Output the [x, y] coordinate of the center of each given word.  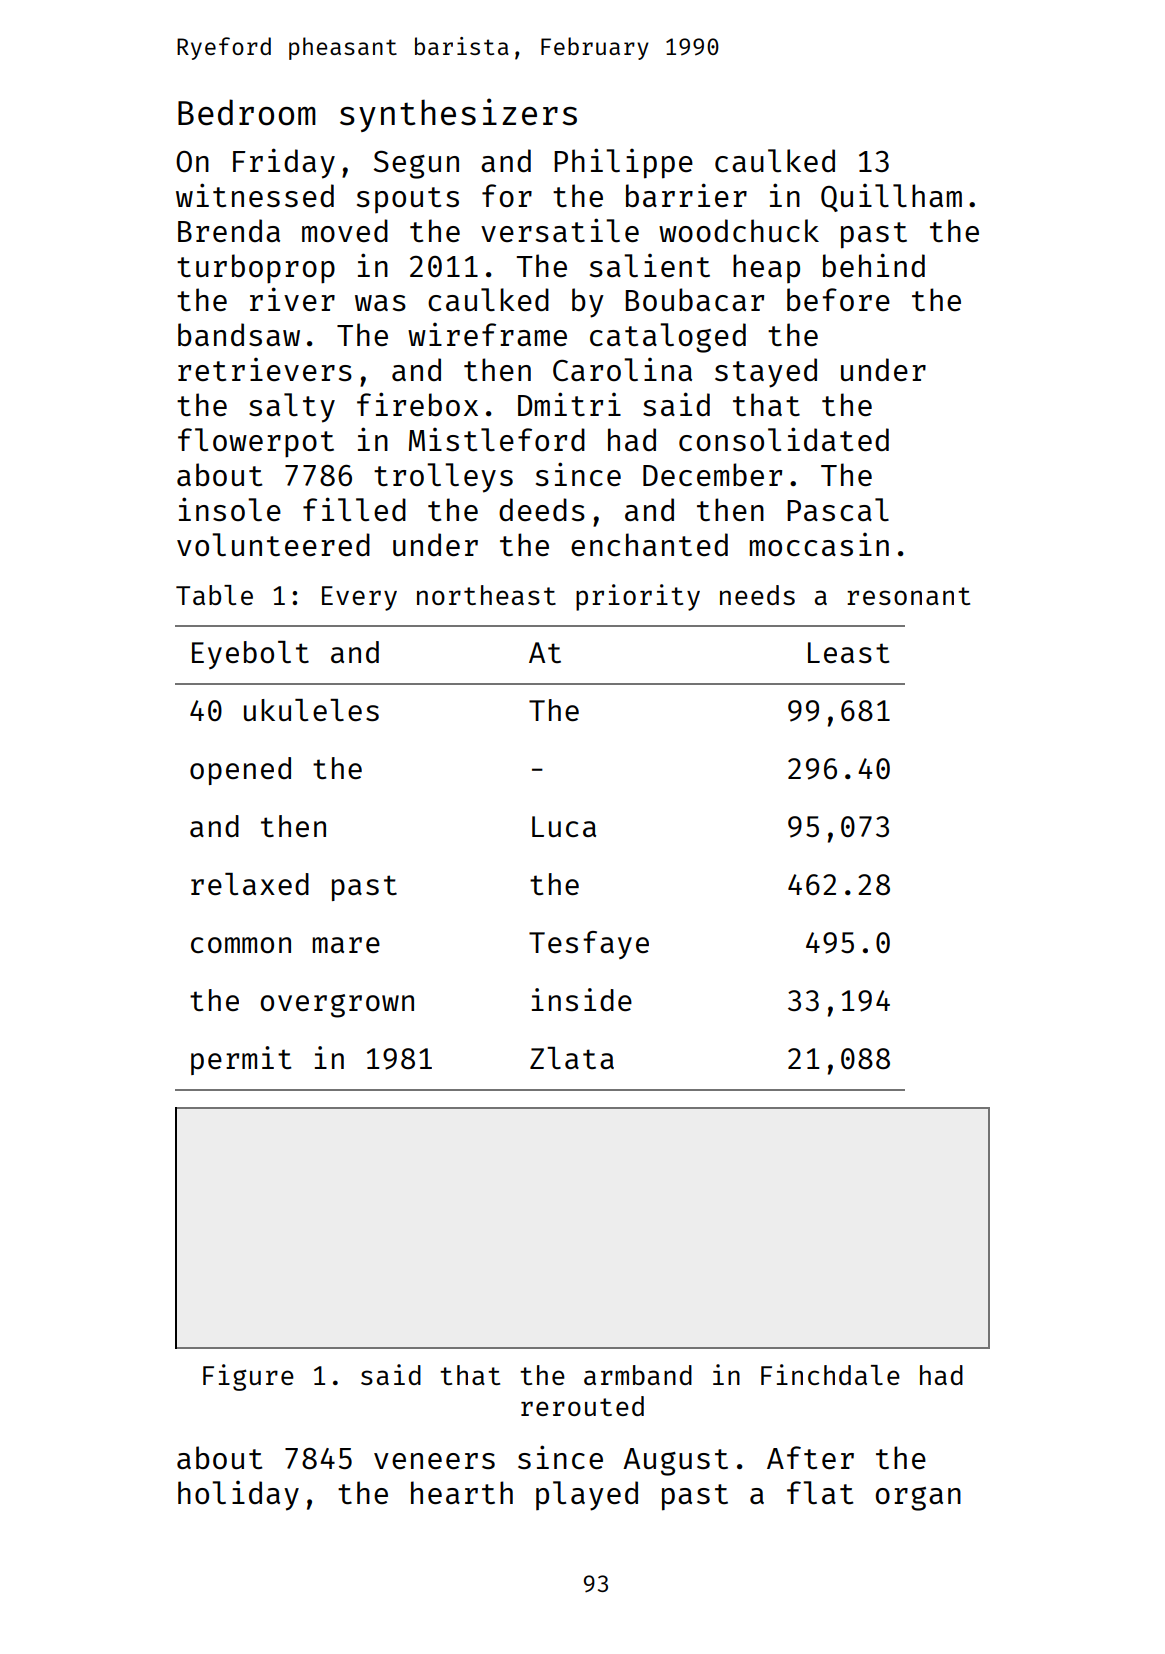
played [587, 1496]
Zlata [572, 1058]
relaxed [250, 884]
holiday [238, 1496]
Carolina [622, 369]
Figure [248, 1377]
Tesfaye [589, 945]
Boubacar [695, 299]
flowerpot [256, 443]
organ [918, 1499]
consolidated [784, 439]
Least [849, 652]
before [838, 299]
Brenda [229, 230]
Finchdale [830, 1374]
